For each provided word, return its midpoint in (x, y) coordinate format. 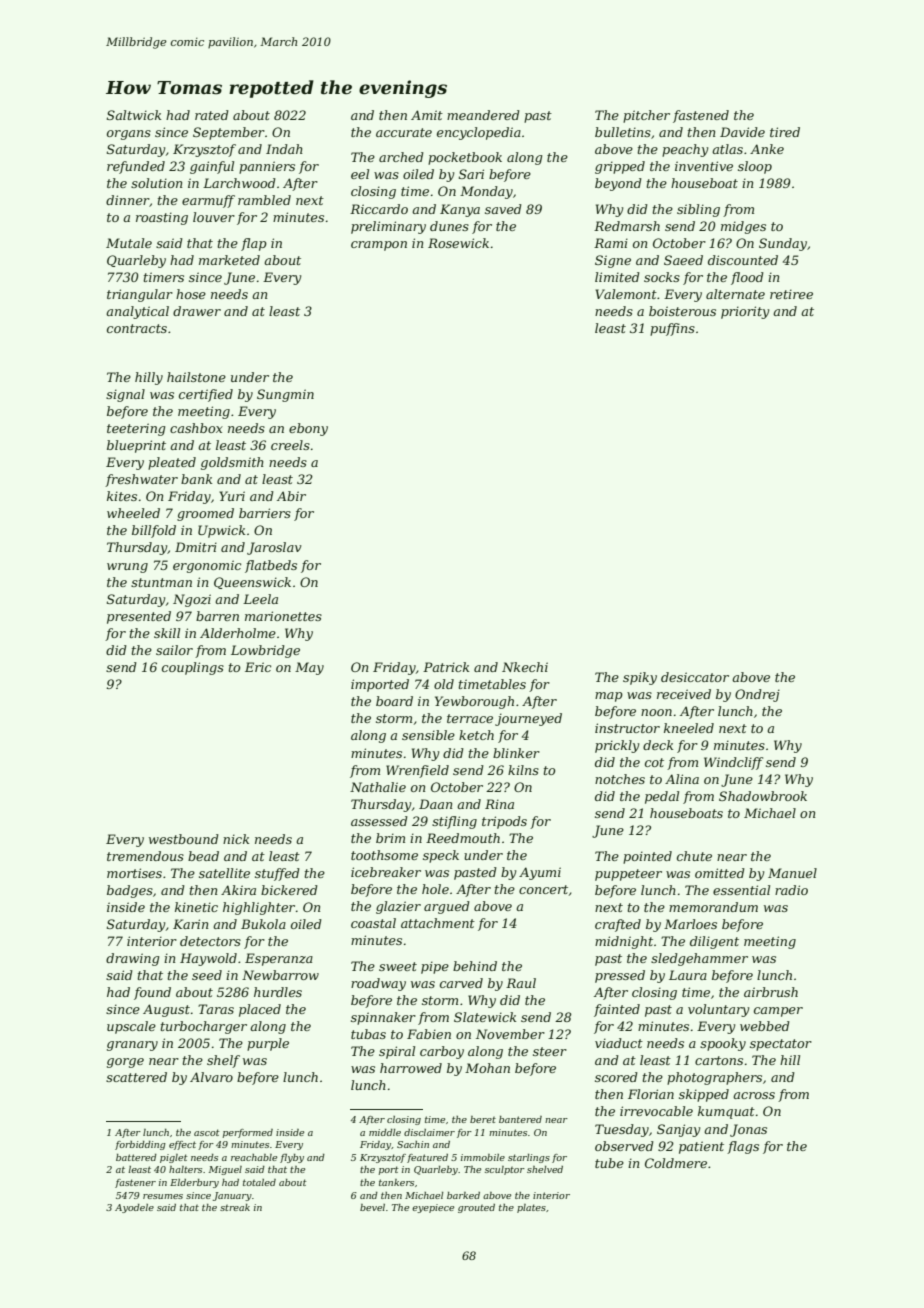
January (232, 1196)
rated (212, 115)
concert (543, 889)
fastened (701, 116)
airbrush (771, 992)
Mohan (487, 1068)
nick (236, 839)
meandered (483, 115)
